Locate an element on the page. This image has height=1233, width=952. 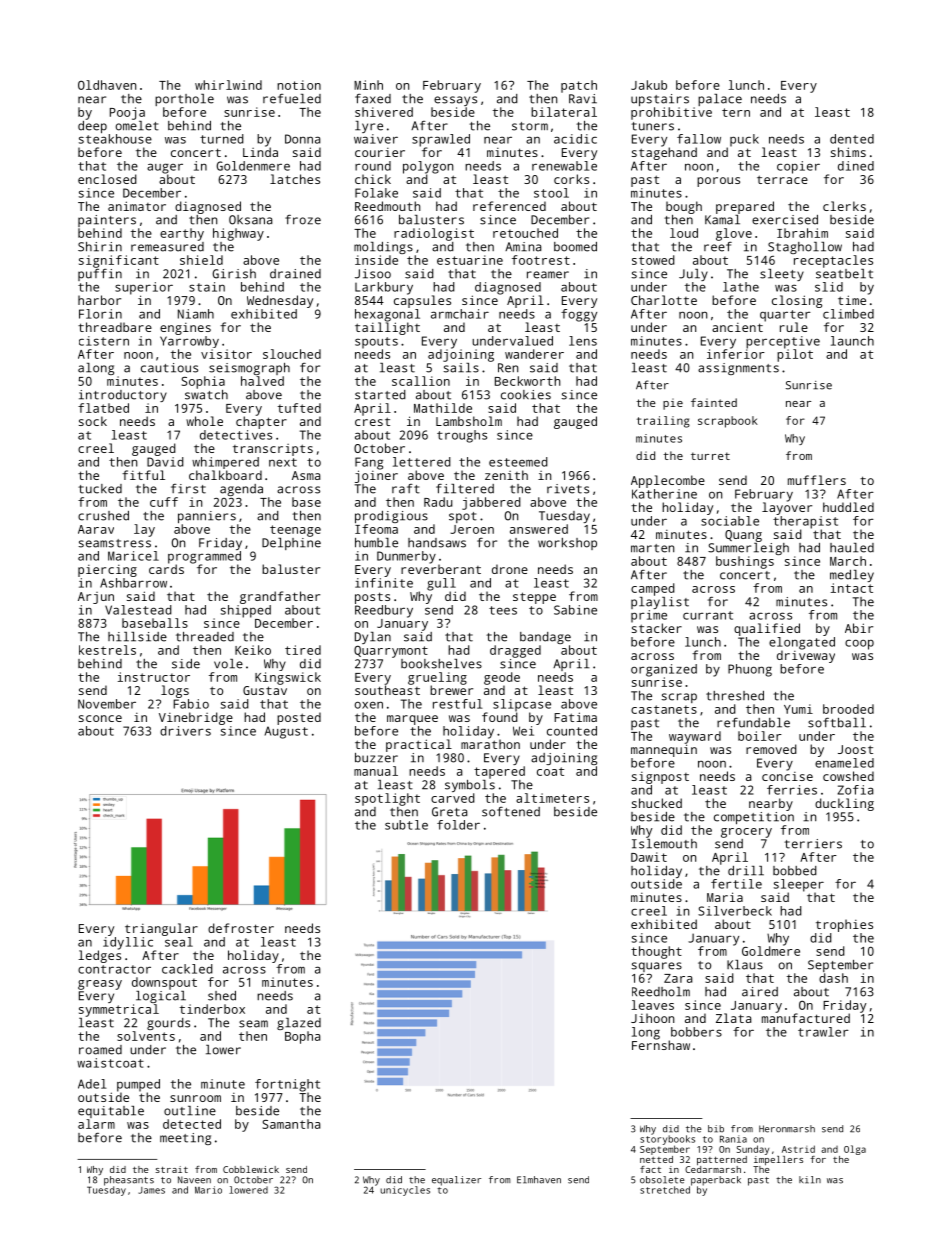
glazed is located at coordinates (299, 1024).
